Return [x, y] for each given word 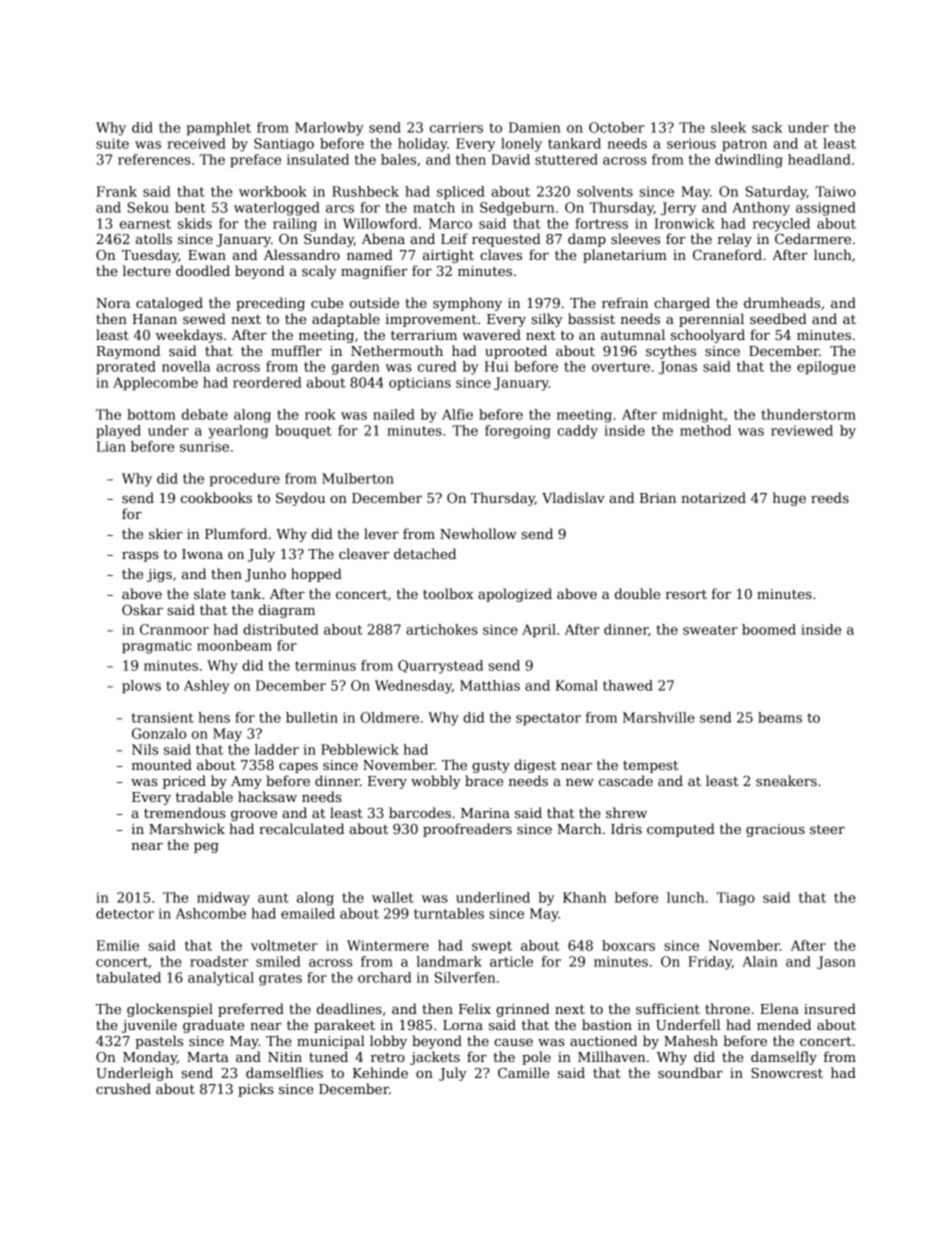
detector [125, 913]
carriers [456, 127]
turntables [449, 913]
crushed [123, 1088]
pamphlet [219, 129]
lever [381, 533]
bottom [151, 414]
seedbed [778, 318]
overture [621, 367]
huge [789, 499]
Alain [760, 961]
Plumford [236, 533]
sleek [728, 127]
